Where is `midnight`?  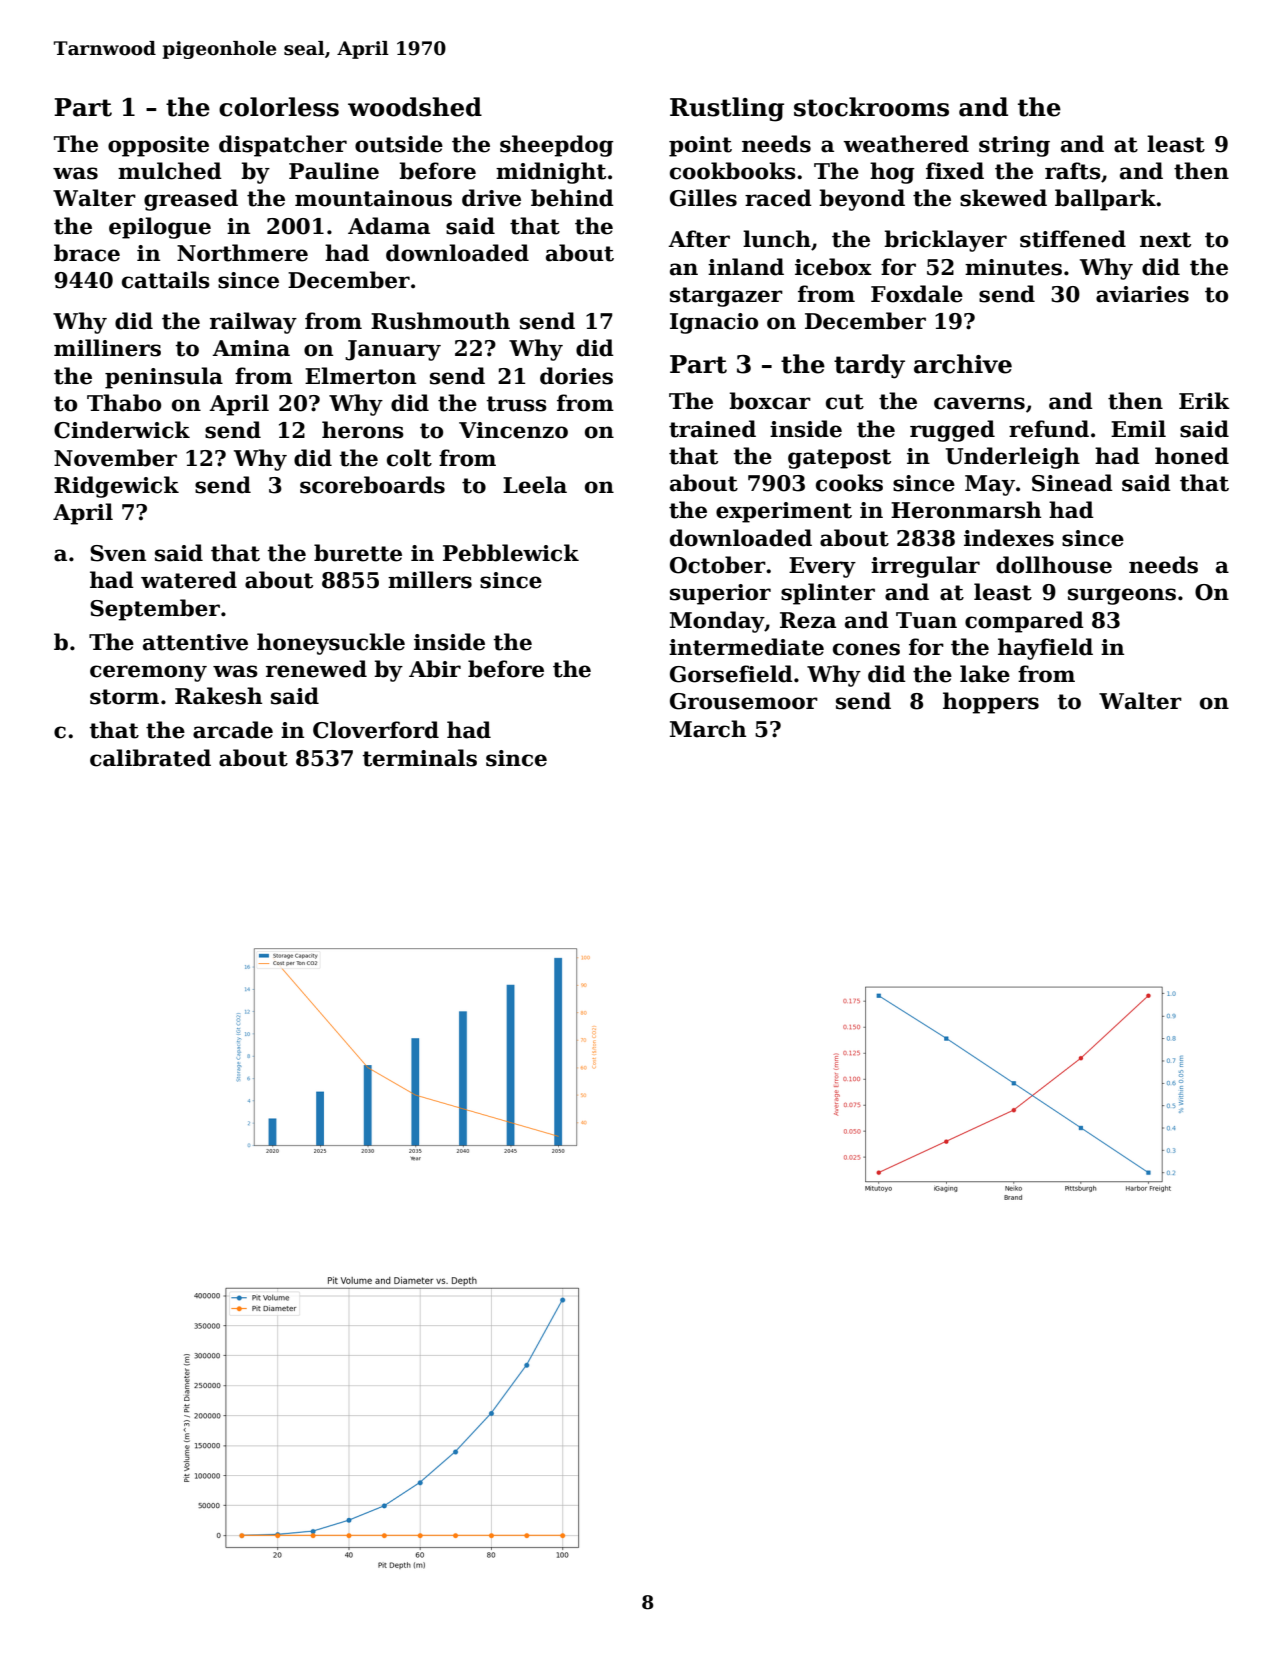 midnight is located at coordinates (551, 173).
